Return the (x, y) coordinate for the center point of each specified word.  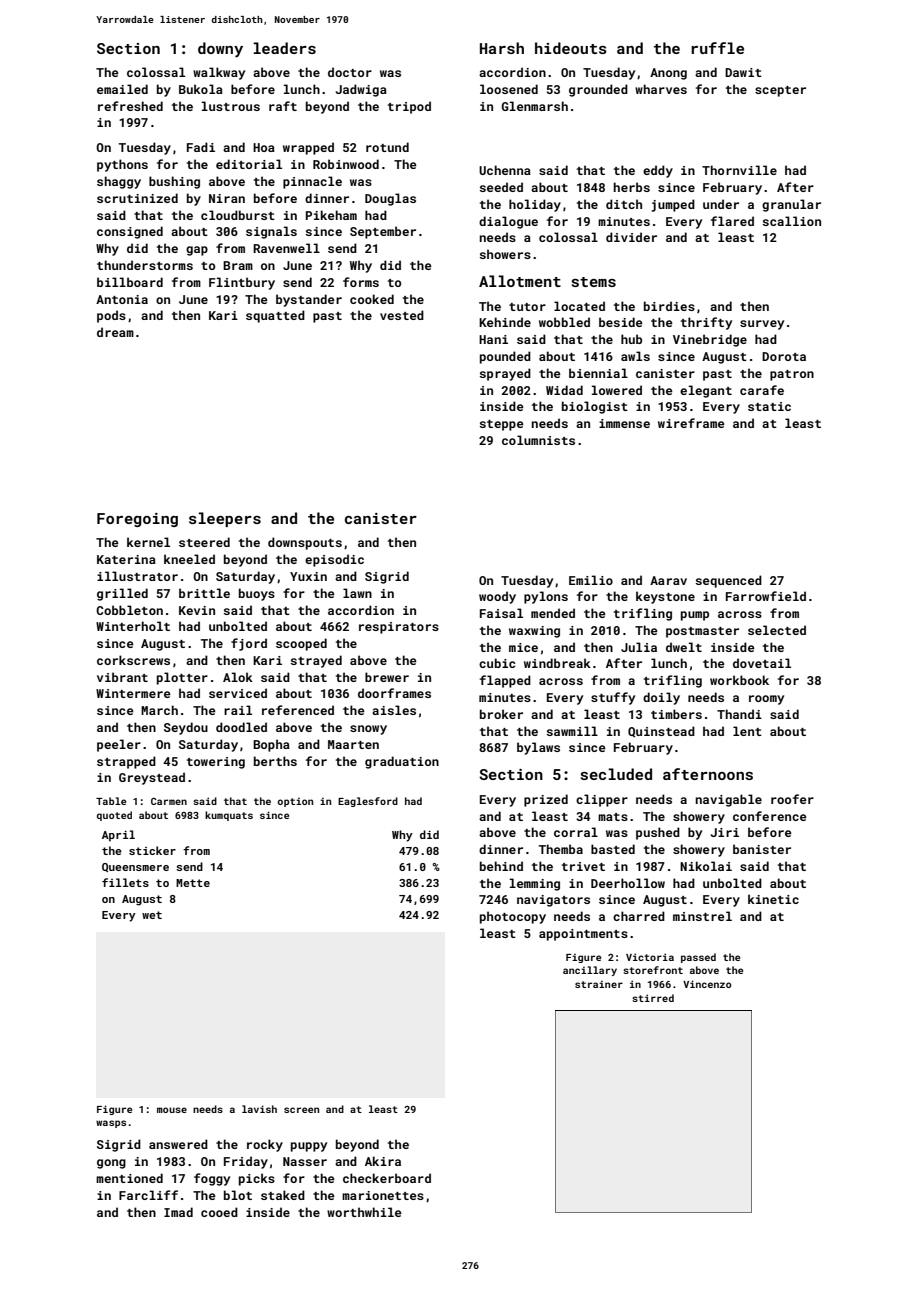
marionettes (383, 1195)
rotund (387, 147)
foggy (212, 1179)
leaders (284, 48)
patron (792, 375)
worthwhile (364, 1212)
